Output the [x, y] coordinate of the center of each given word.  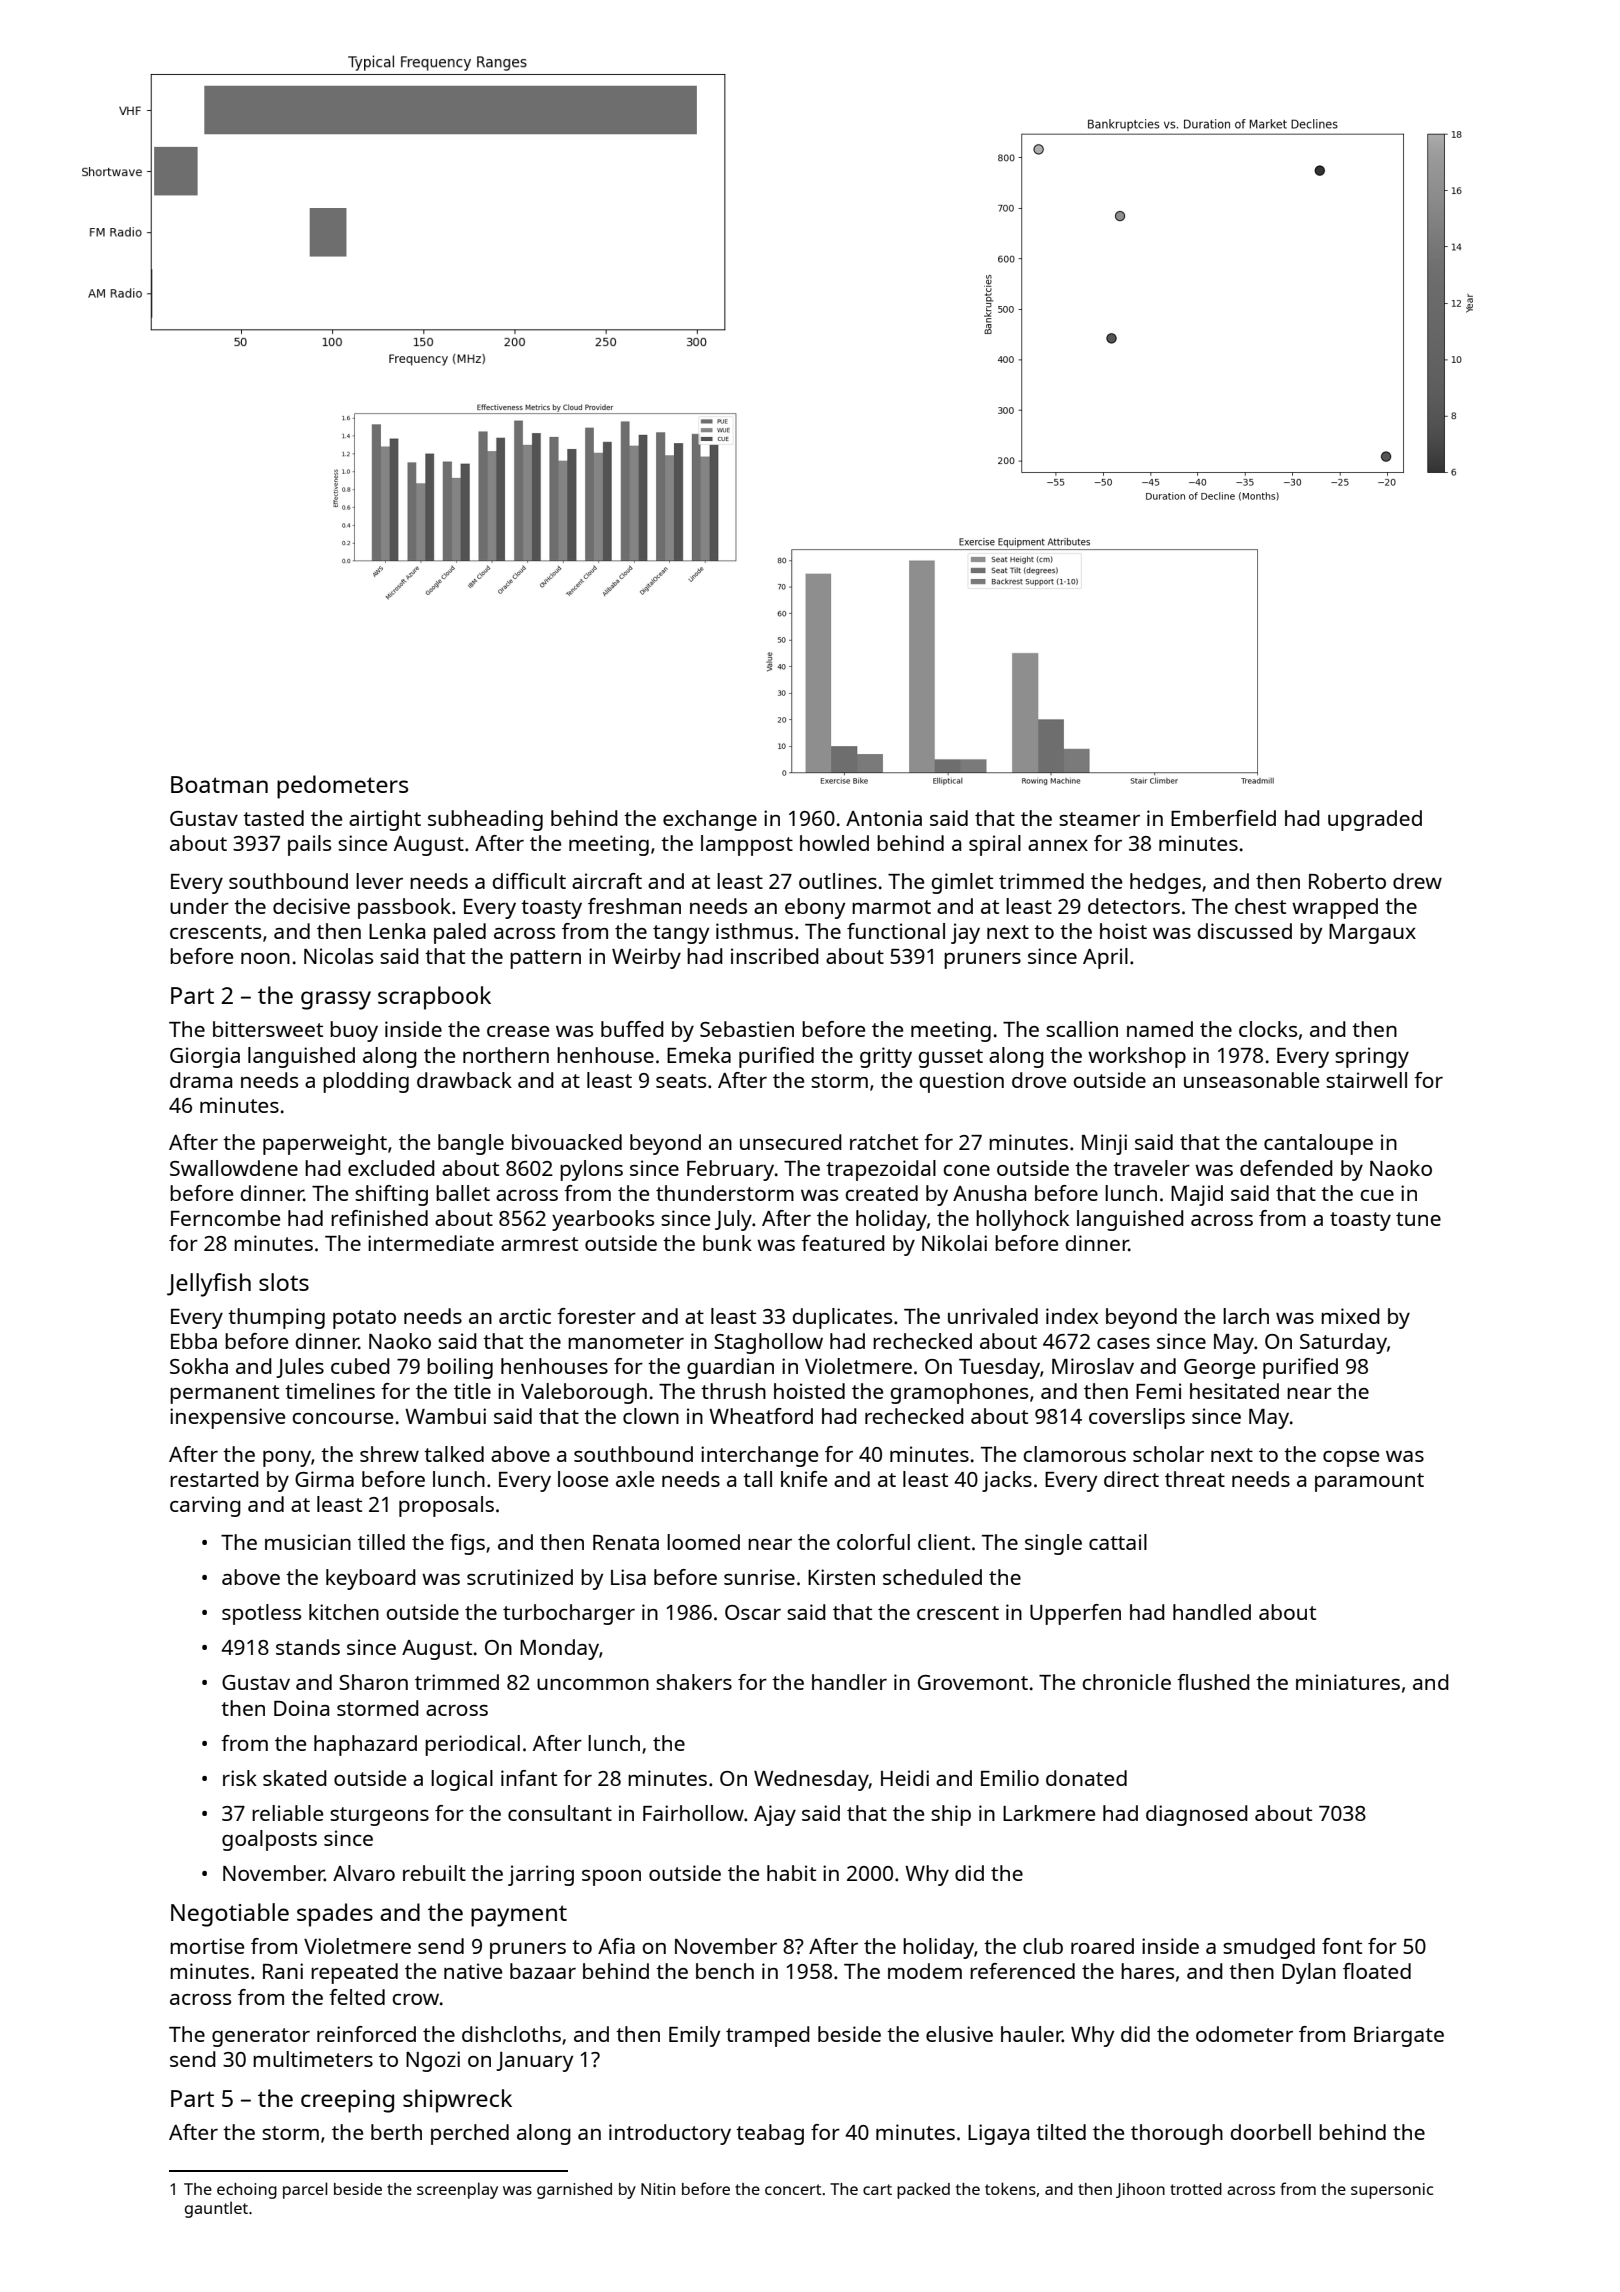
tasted [273, 818]
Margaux [1372, 934]
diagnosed [1197, 1815]
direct [1131, 1479]
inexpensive [227, 1418]
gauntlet [216, 2209]
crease [518, 1031]
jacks [1007, 1481]
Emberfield [1223, 818]
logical [462, 1780]
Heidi [905, 1778]
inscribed [775, 956]
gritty [886, 1057]
